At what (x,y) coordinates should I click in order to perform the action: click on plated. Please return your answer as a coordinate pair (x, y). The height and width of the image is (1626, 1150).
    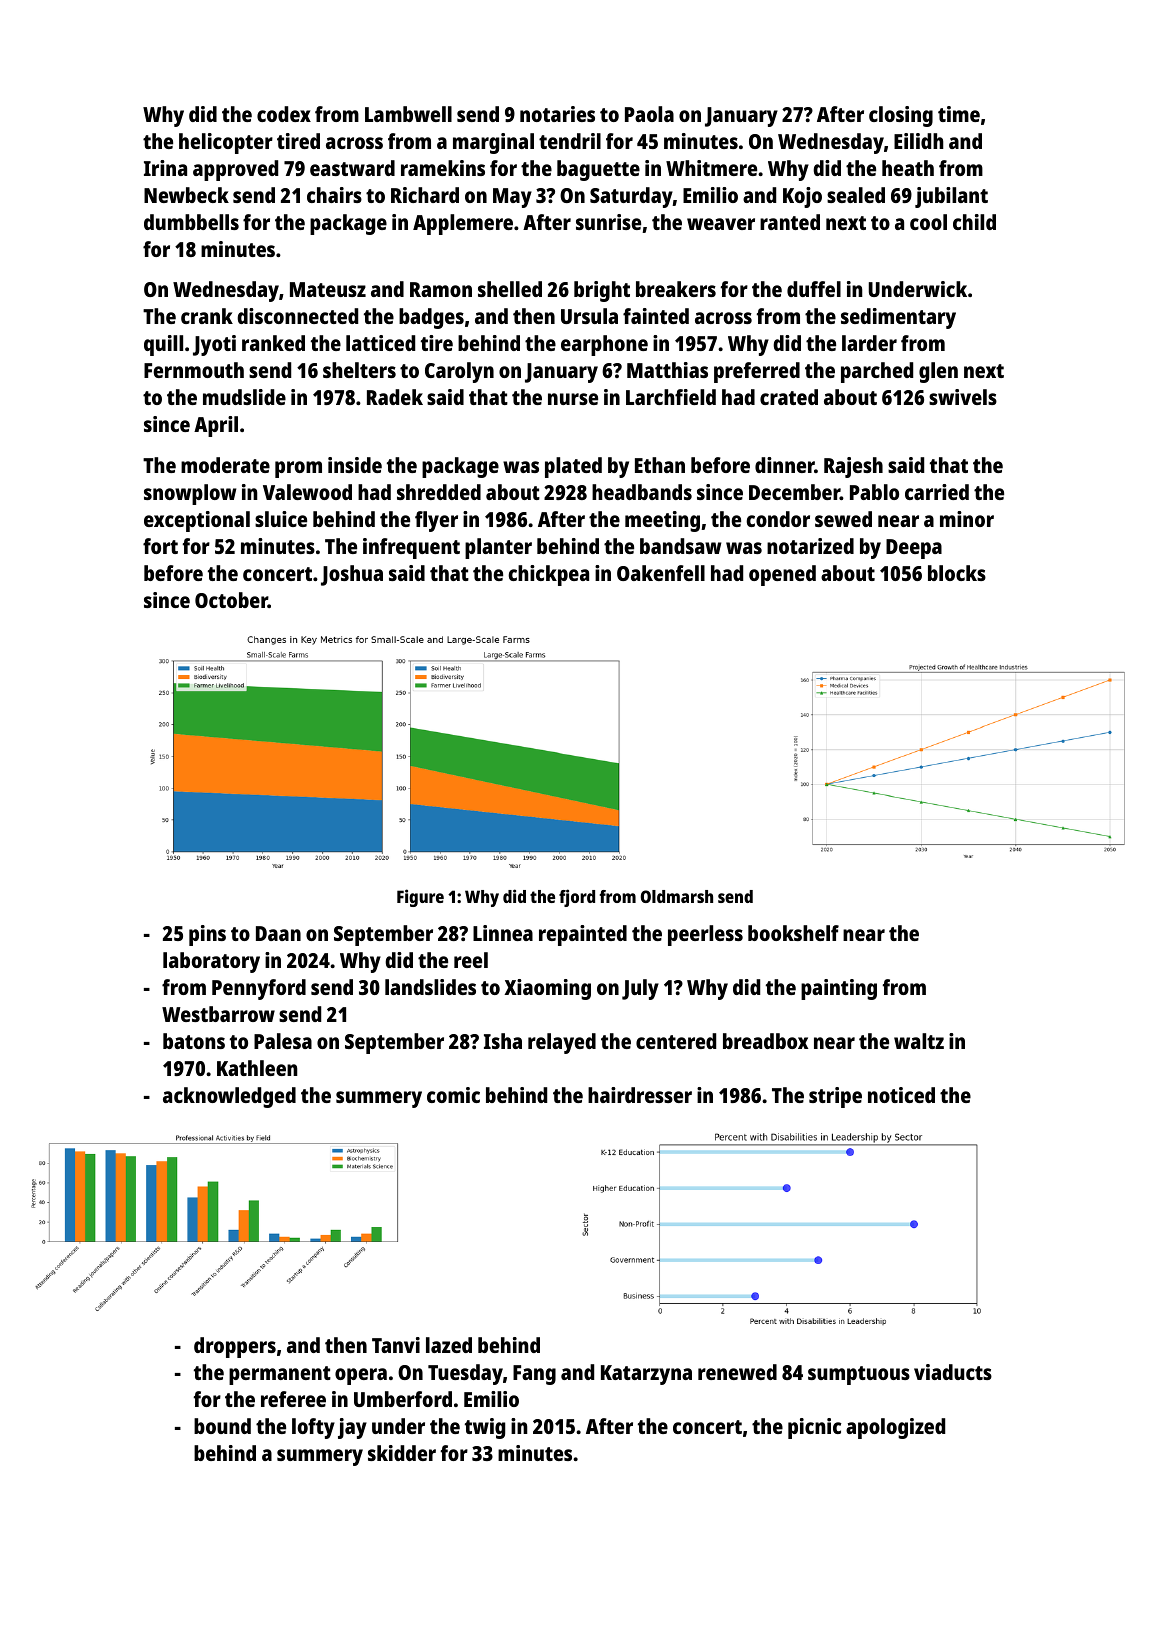
    Looking at the image, I should click on (573, 467).
